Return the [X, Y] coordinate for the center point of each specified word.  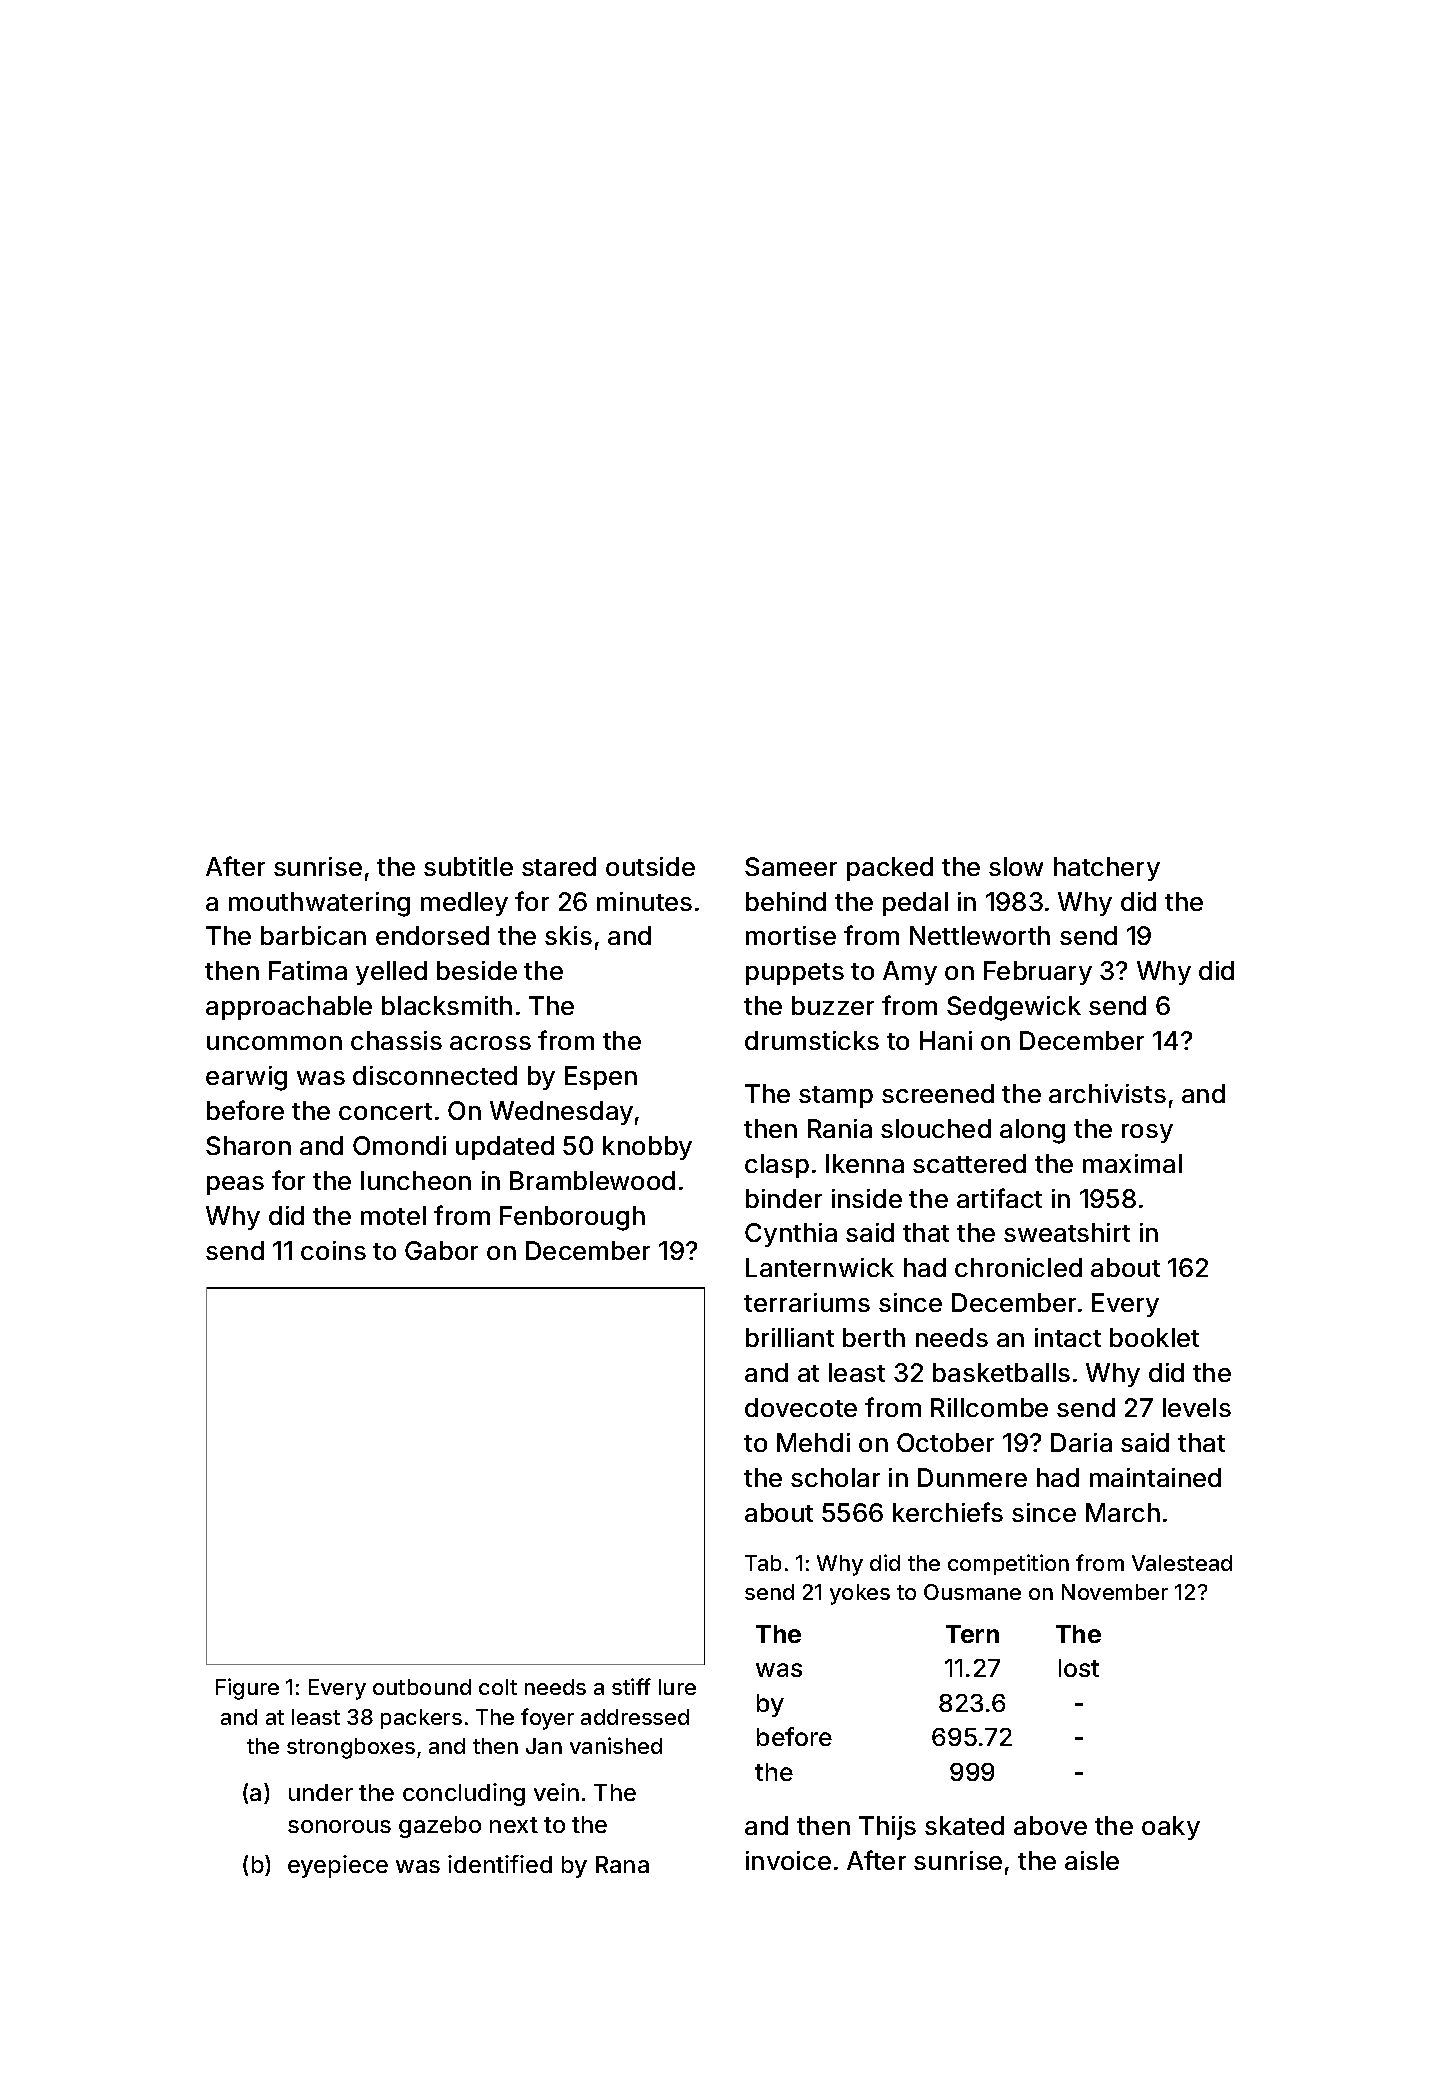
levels [1197, 1407]
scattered [969, 1163]
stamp [836, 1097]
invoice [788, 1860]
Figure [247, 1689]
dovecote [801, 1407]
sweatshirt [1067, 1232]
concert [385, 1111]
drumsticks [812, 1040]
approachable [289, 1008]
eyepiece [338, 1866]
